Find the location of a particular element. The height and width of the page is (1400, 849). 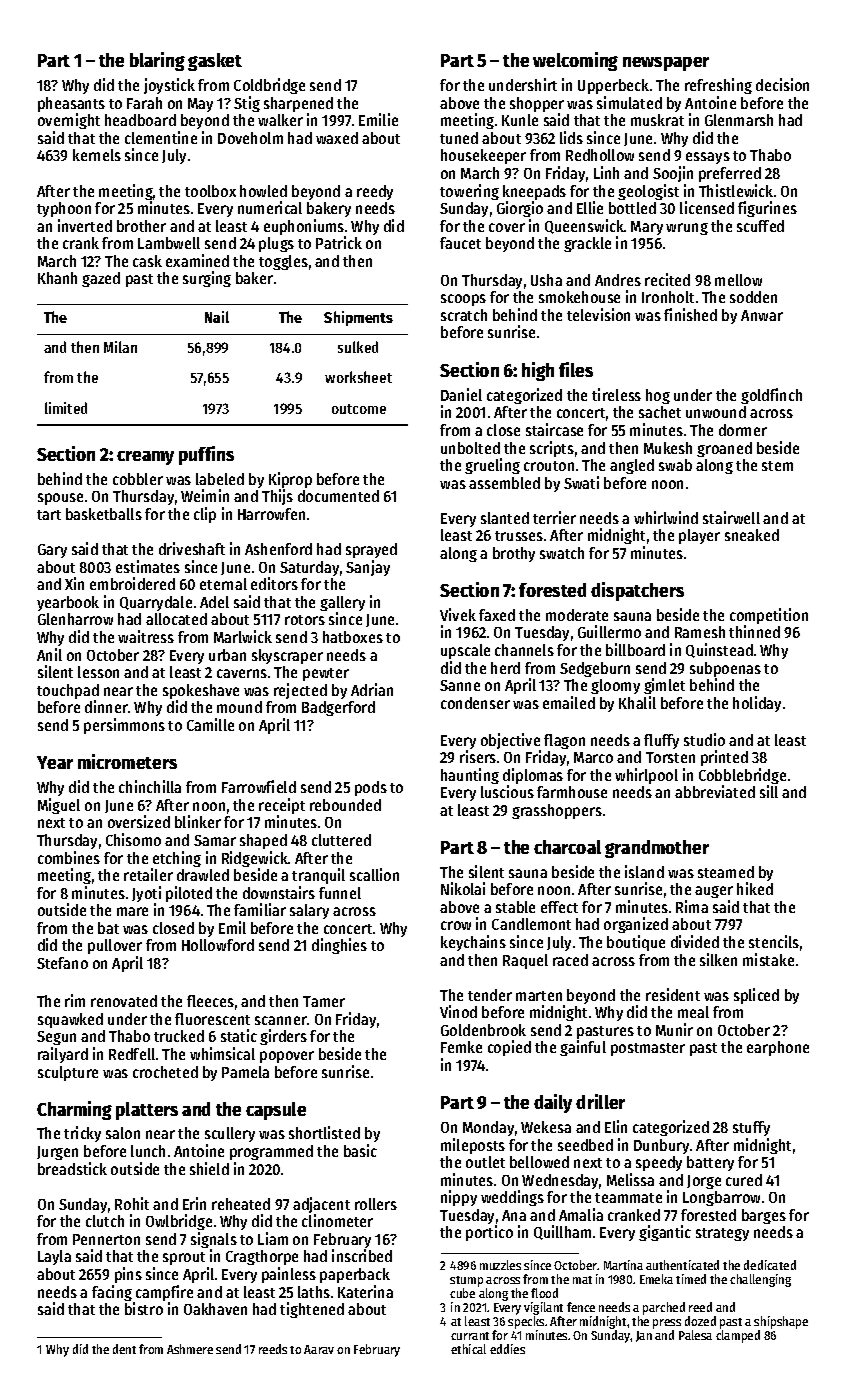

scuffed is located at coordinates (760, 226).
